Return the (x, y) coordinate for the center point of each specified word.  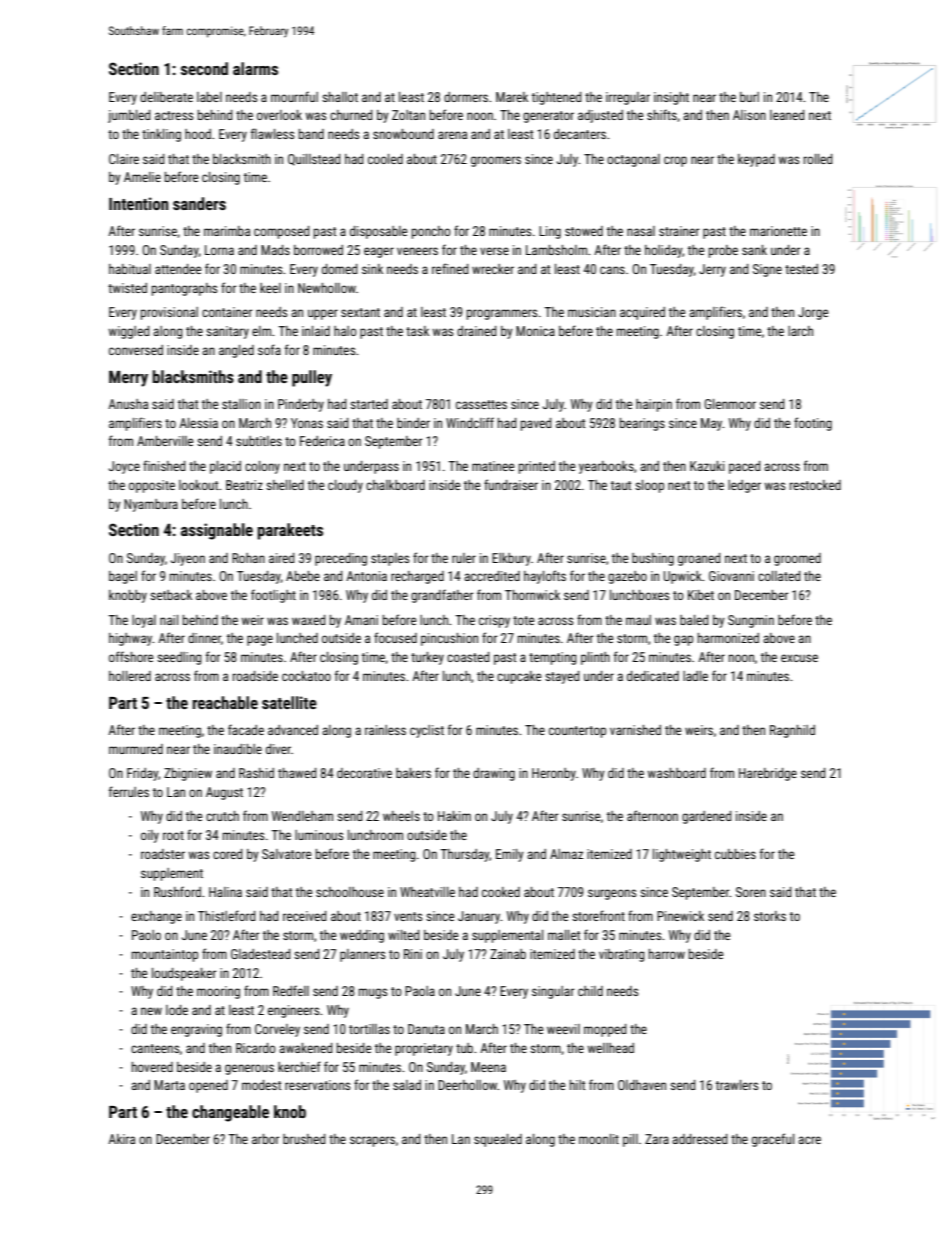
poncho (431, 232)
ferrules (129, 791)
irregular (628, 98)
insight (671, 98)
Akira (121, 1139)
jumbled (129, 116)
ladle (695, 676)
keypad (756, 160)
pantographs (184, 289)
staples (390, 559)
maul (638, 620)
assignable (217, 531)
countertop (577, 732)
